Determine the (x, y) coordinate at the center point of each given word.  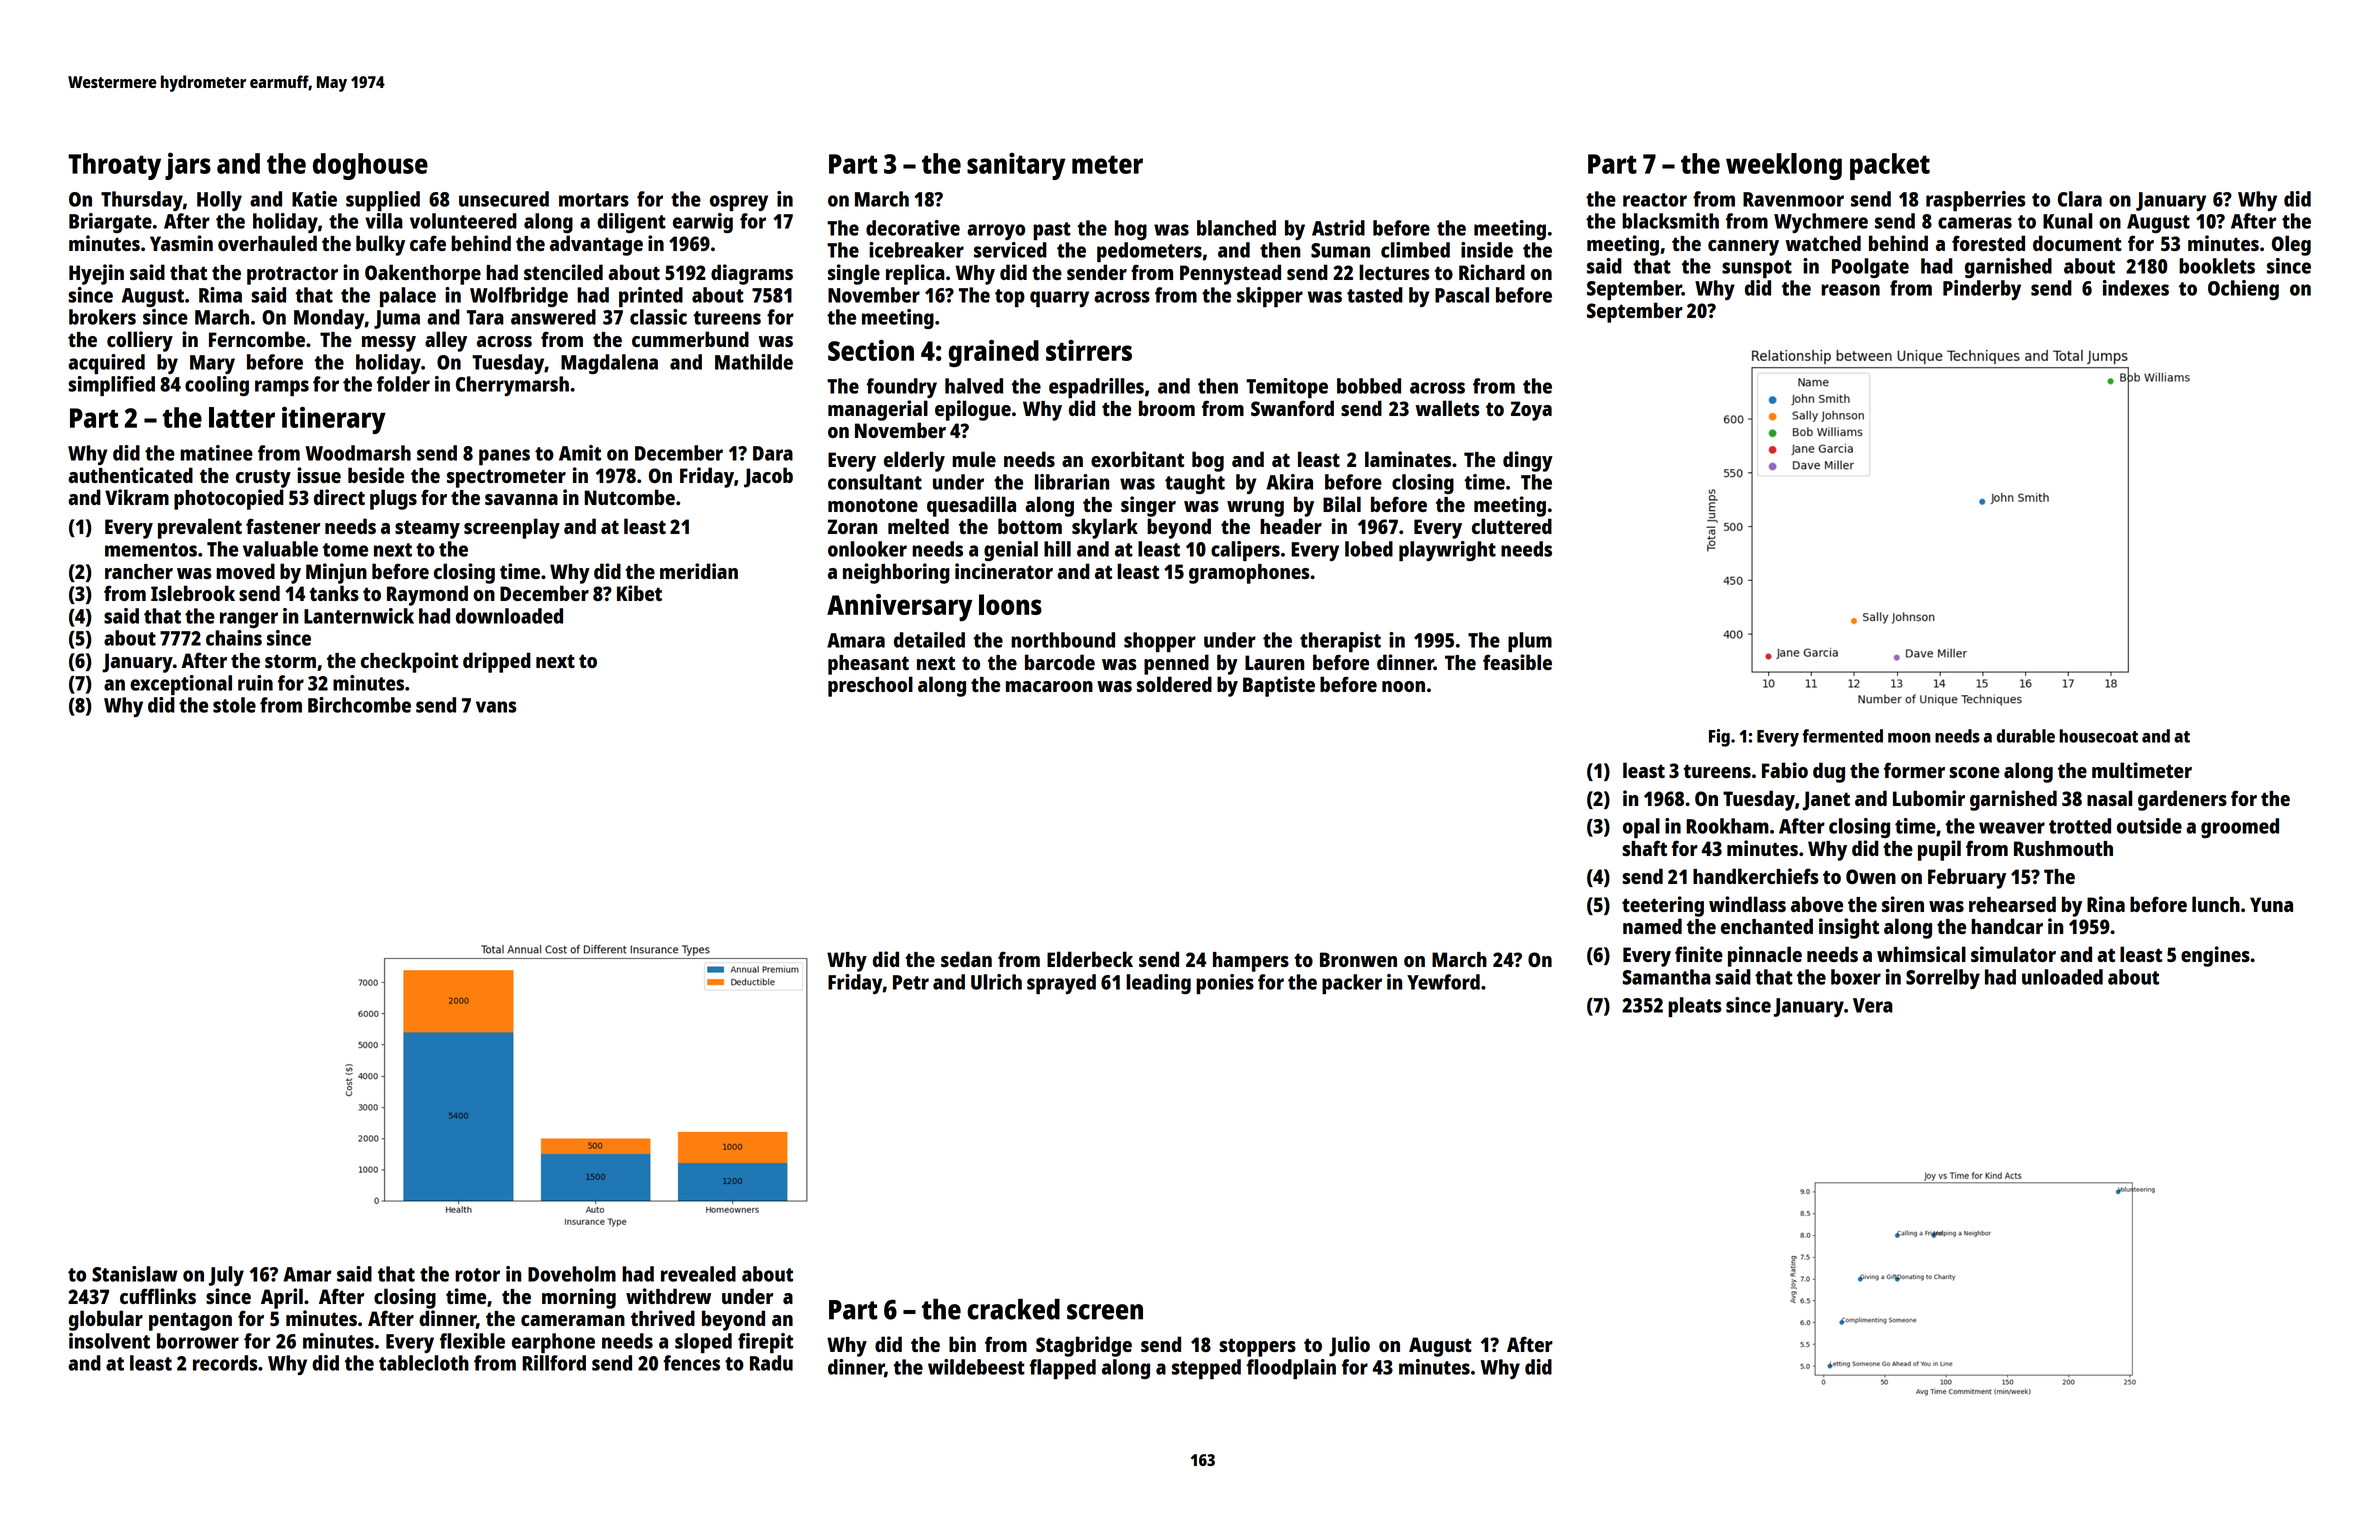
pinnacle (1765, 956)
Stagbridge (1084, 1346)
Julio (1349, 1346)
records (225, 1363)
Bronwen (1358, 959)
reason (1850, 290)
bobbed (1369, 386)
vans (496, 707)
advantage (596, 245)
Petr (911, 982)
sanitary (1016, 166)
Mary (212, 364)
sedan (966, 959)
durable (2025, 736)
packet (1890, 166)
